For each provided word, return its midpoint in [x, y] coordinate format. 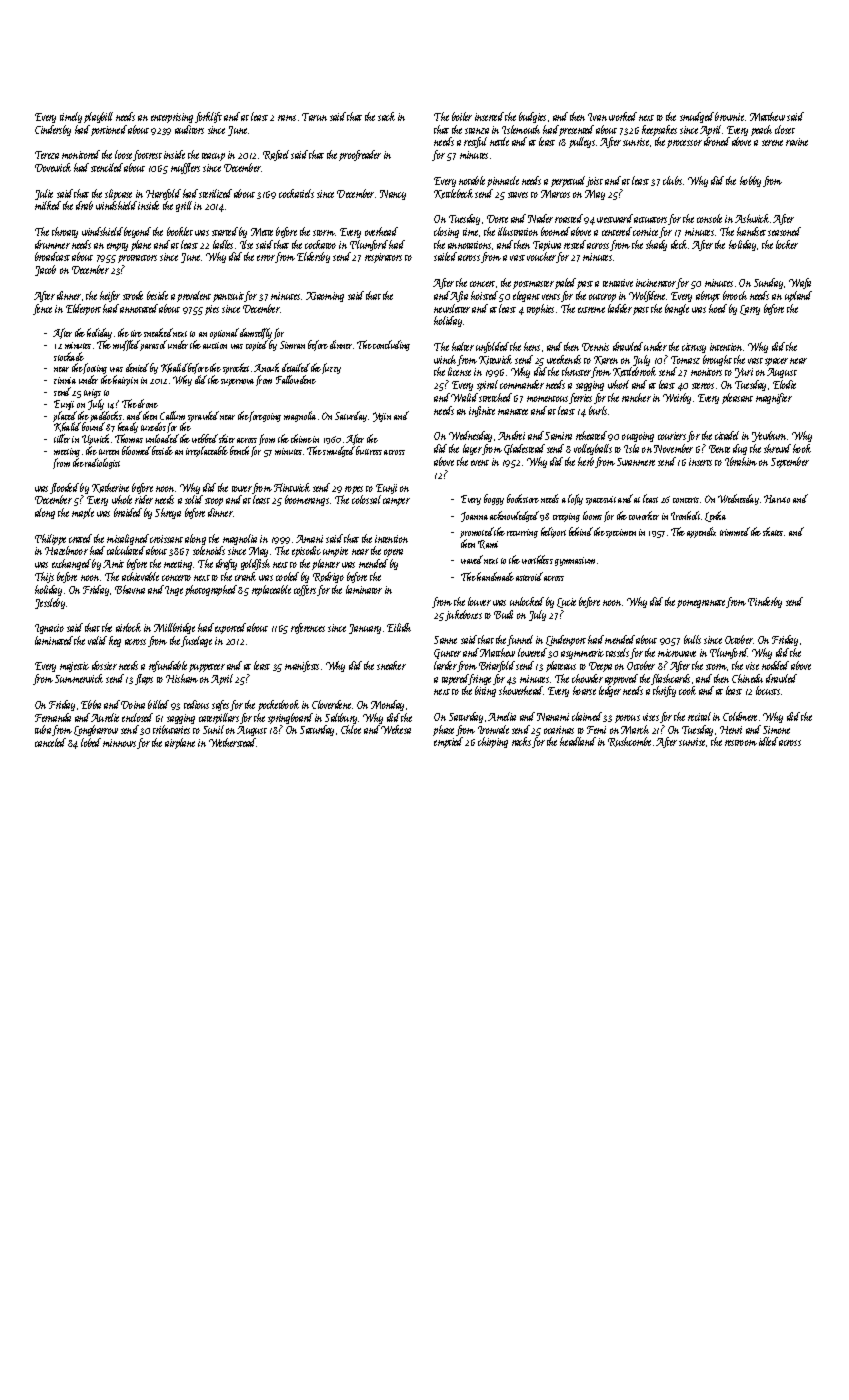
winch [446, 360]
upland [798, 296]
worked [623, 116]
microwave [677, 653]
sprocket [236, 368]
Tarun [314, 117]
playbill [98, 117]
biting [485, 691]
